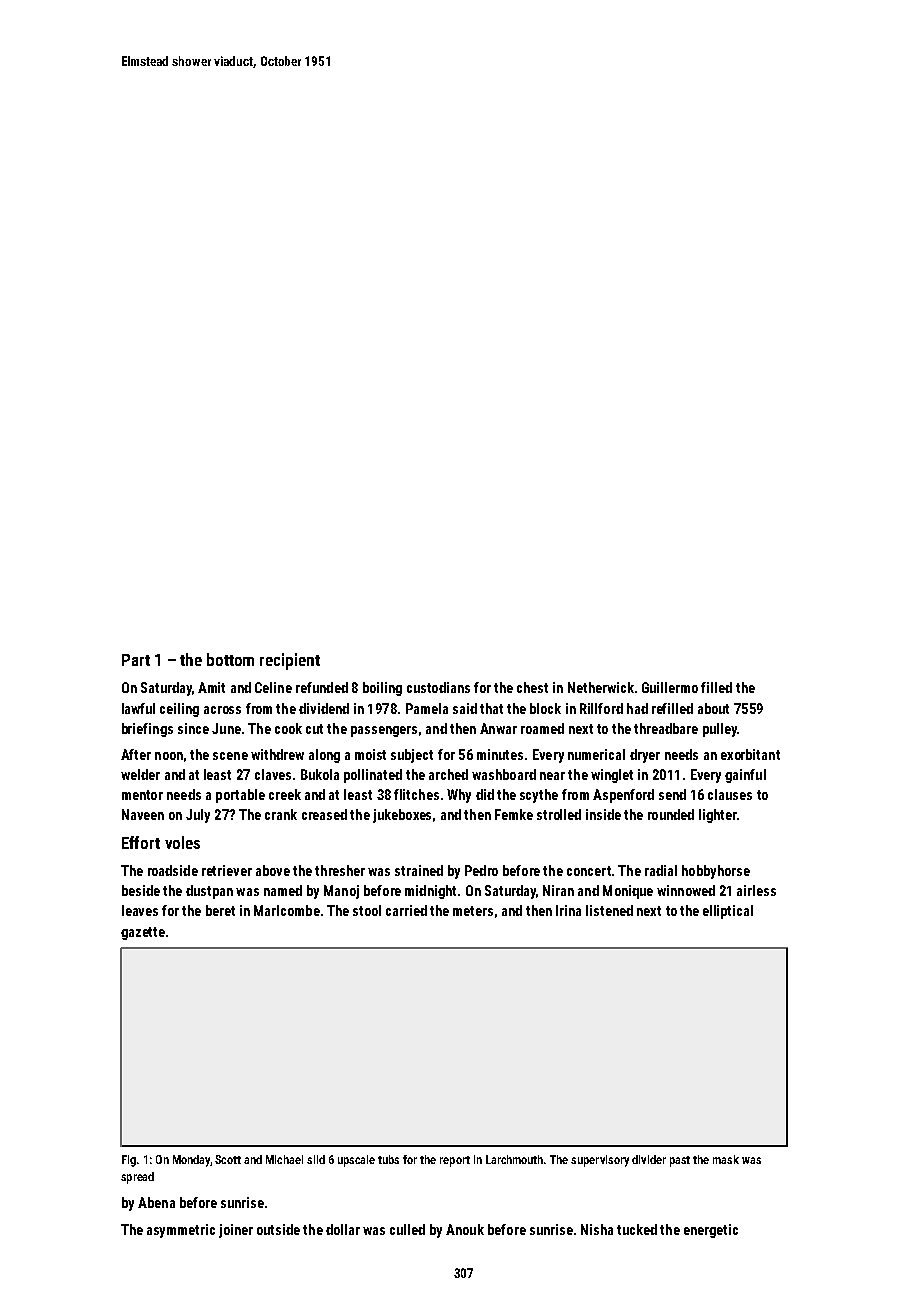 The height and width of the document is (1316, 908). I want to click on Nisha, so click(597, 1229).
